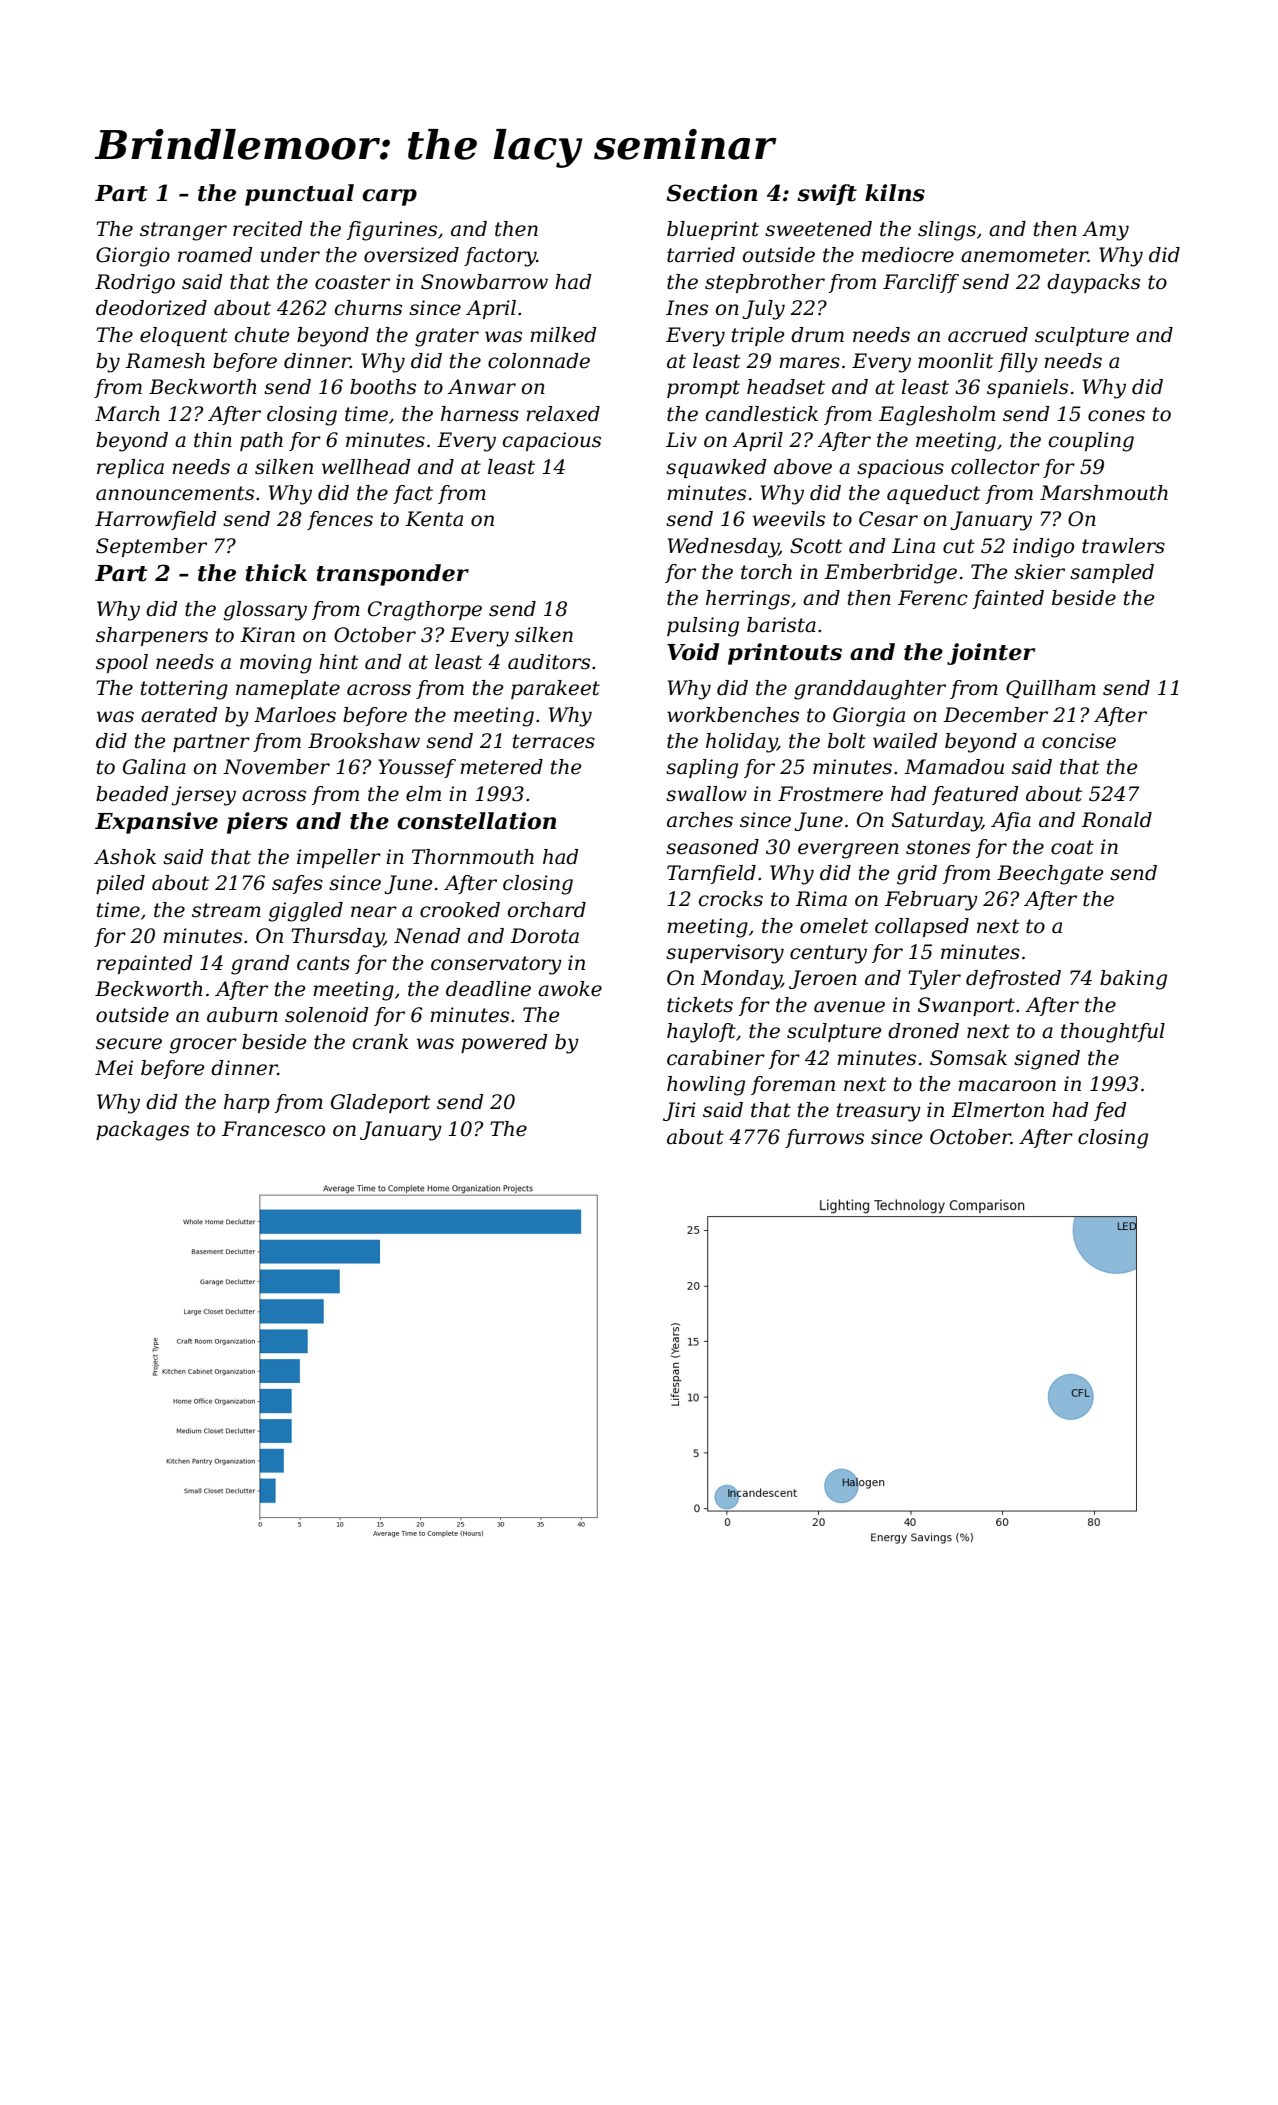  Describe the element at coordinates (144, 964) in the screenshot. I see `repainted` at that location.
